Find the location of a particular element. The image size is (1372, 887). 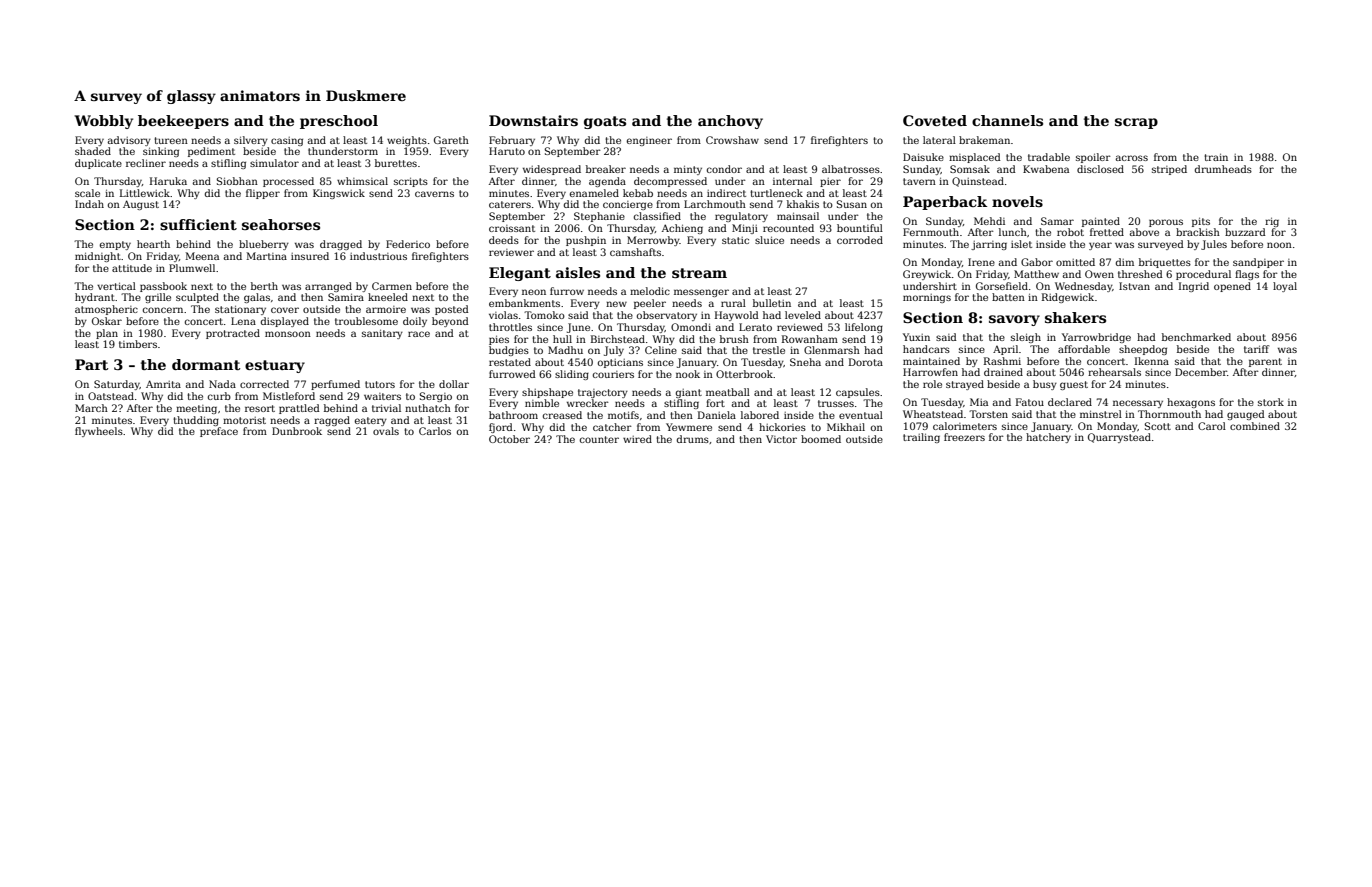

August is located at coordinates (141, 205).
